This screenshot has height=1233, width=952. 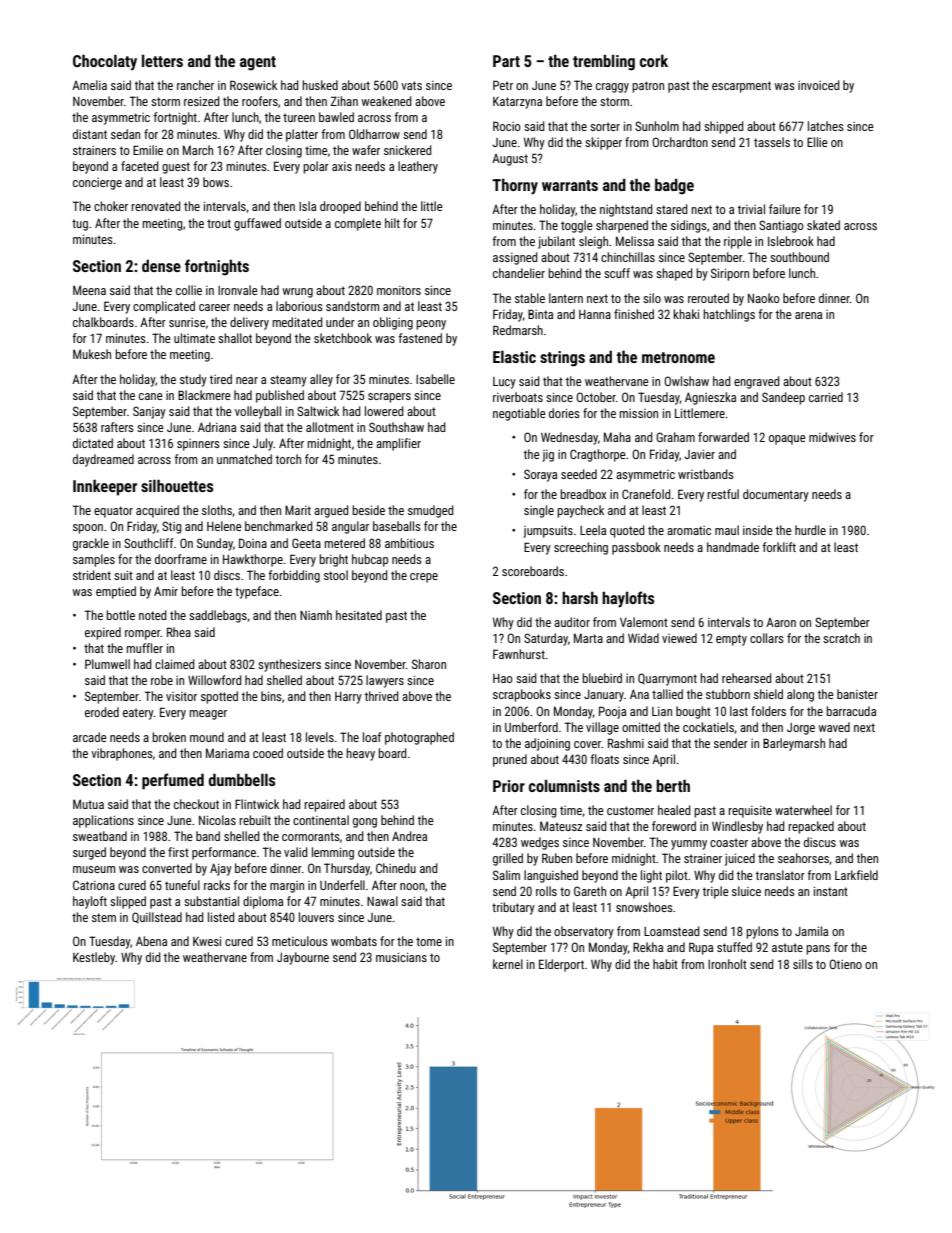 What do you see at coordinates (365, 823) in the screenshot?
I see `gong` at bounding box center [365, 823].
